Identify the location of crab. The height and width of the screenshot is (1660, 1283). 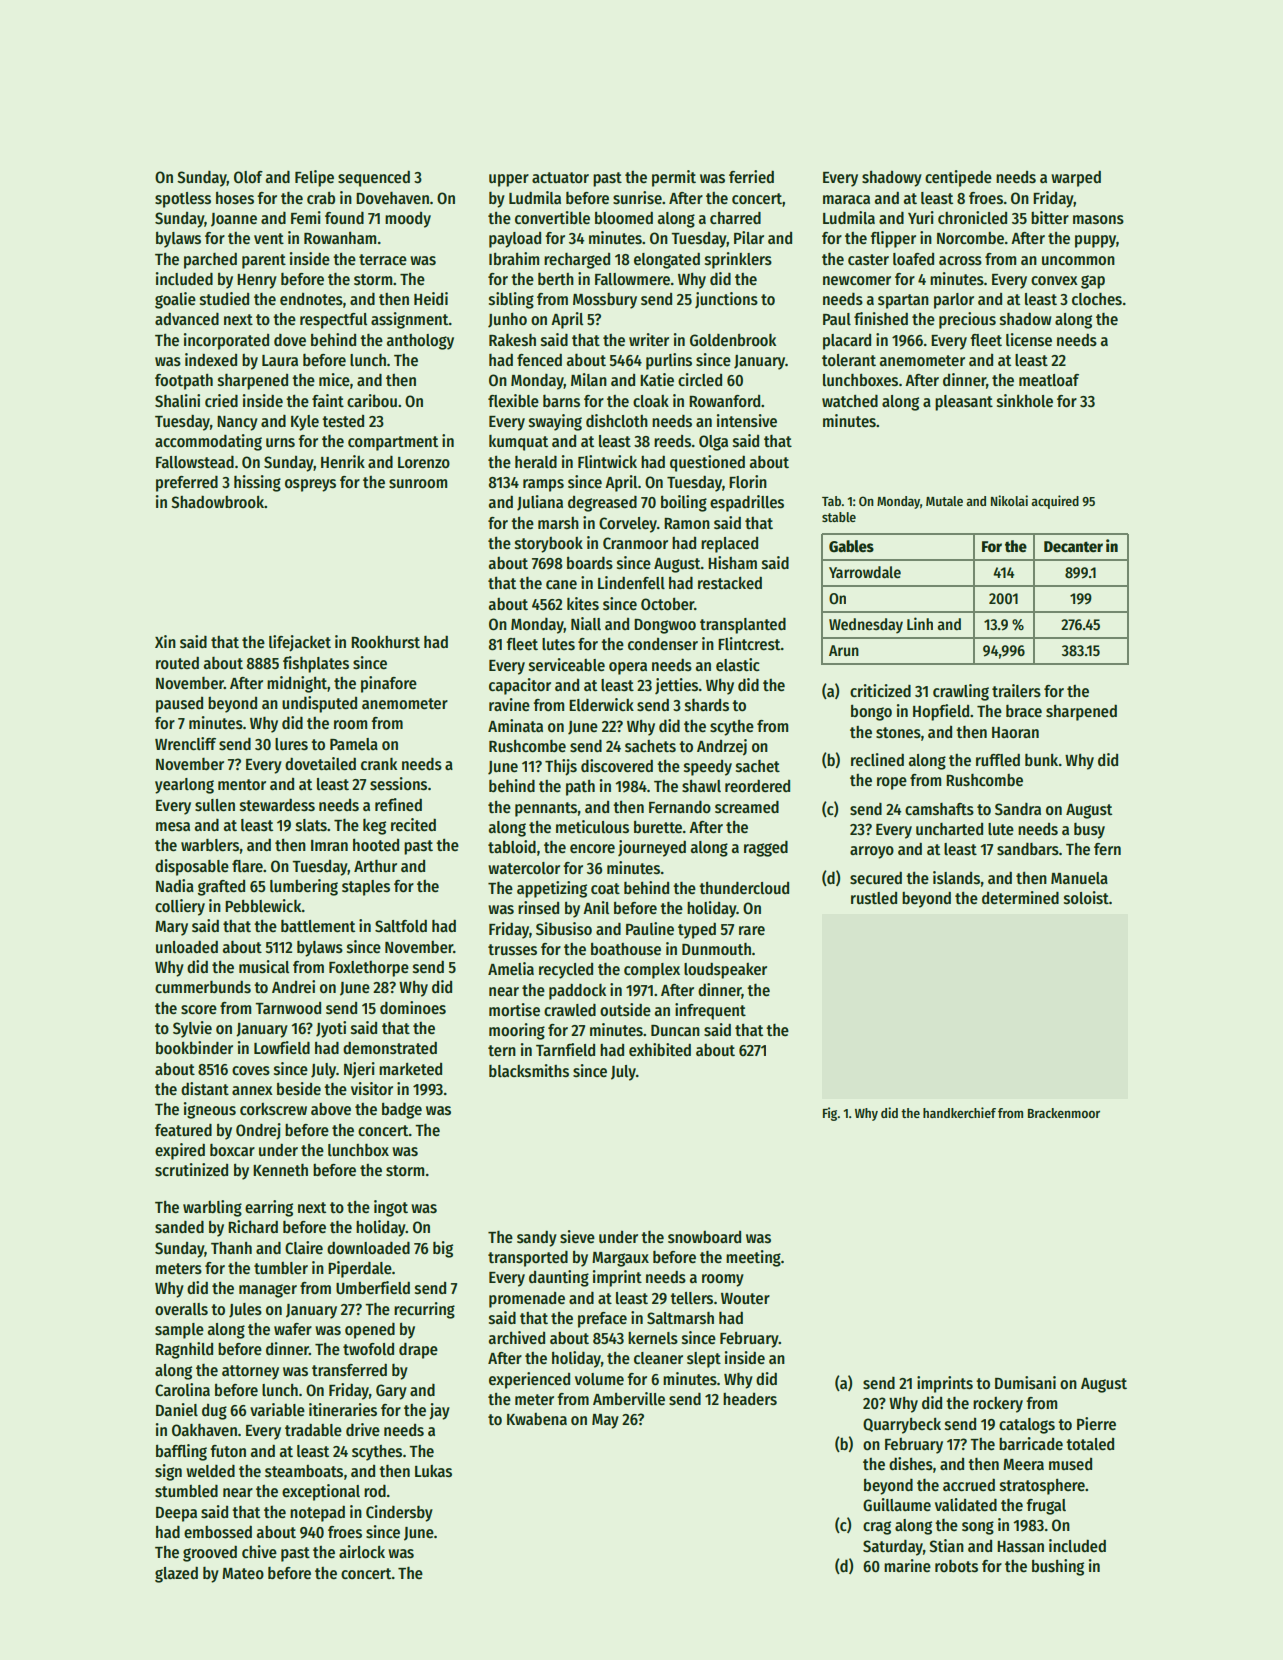
(321, 198).
